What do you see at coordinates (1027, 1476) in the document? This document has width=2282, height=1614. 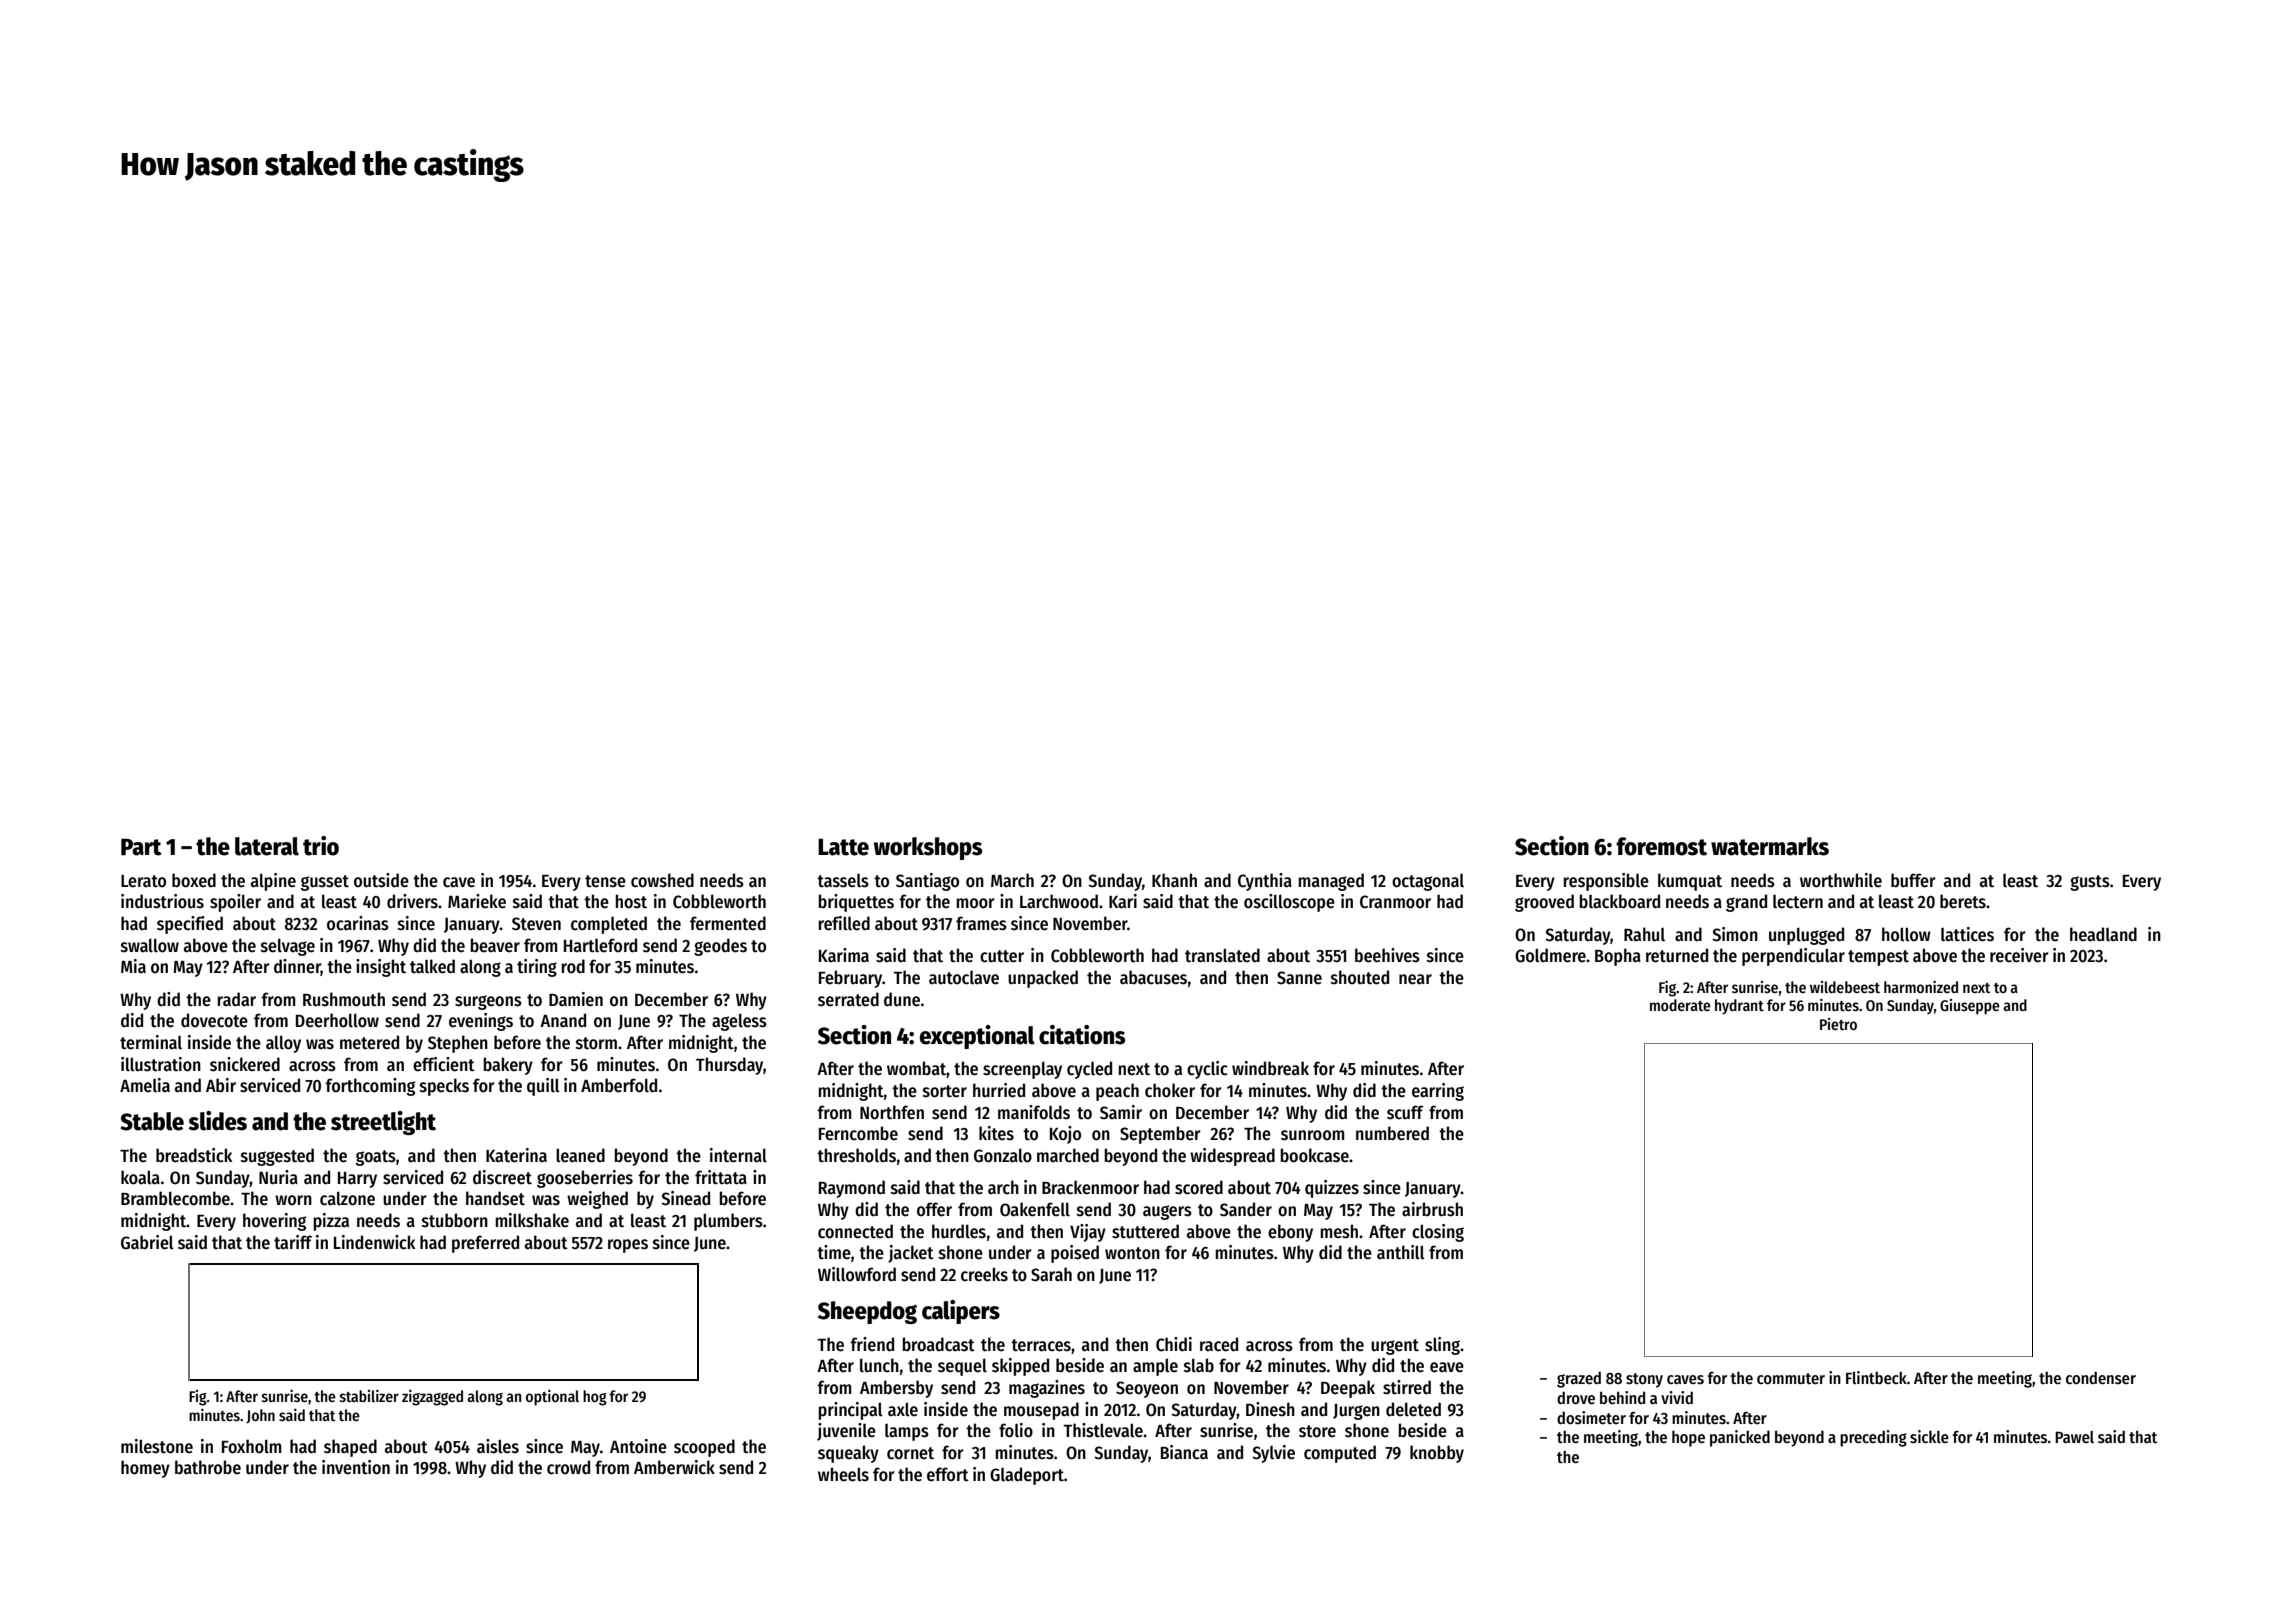 I see `Gladeport` at bounding box center [1027, 1476].
